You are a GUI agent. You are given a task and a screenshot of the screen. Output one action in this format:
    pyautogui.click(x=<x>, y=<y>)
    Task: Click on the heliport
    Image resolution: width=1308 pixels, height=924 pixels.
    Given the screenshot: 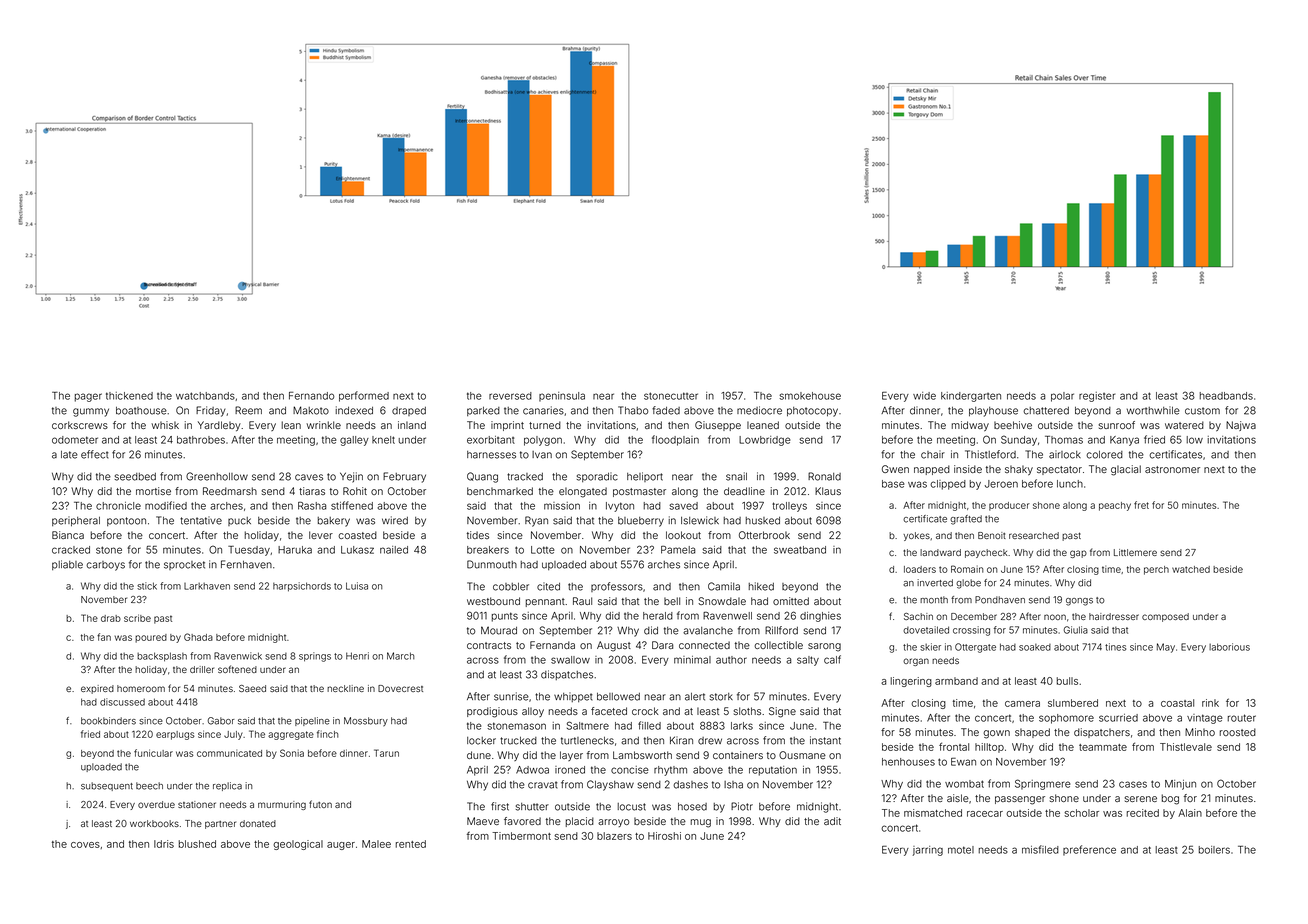 What is the action you would take?
    pyautogui.click(x=645, y=477)
